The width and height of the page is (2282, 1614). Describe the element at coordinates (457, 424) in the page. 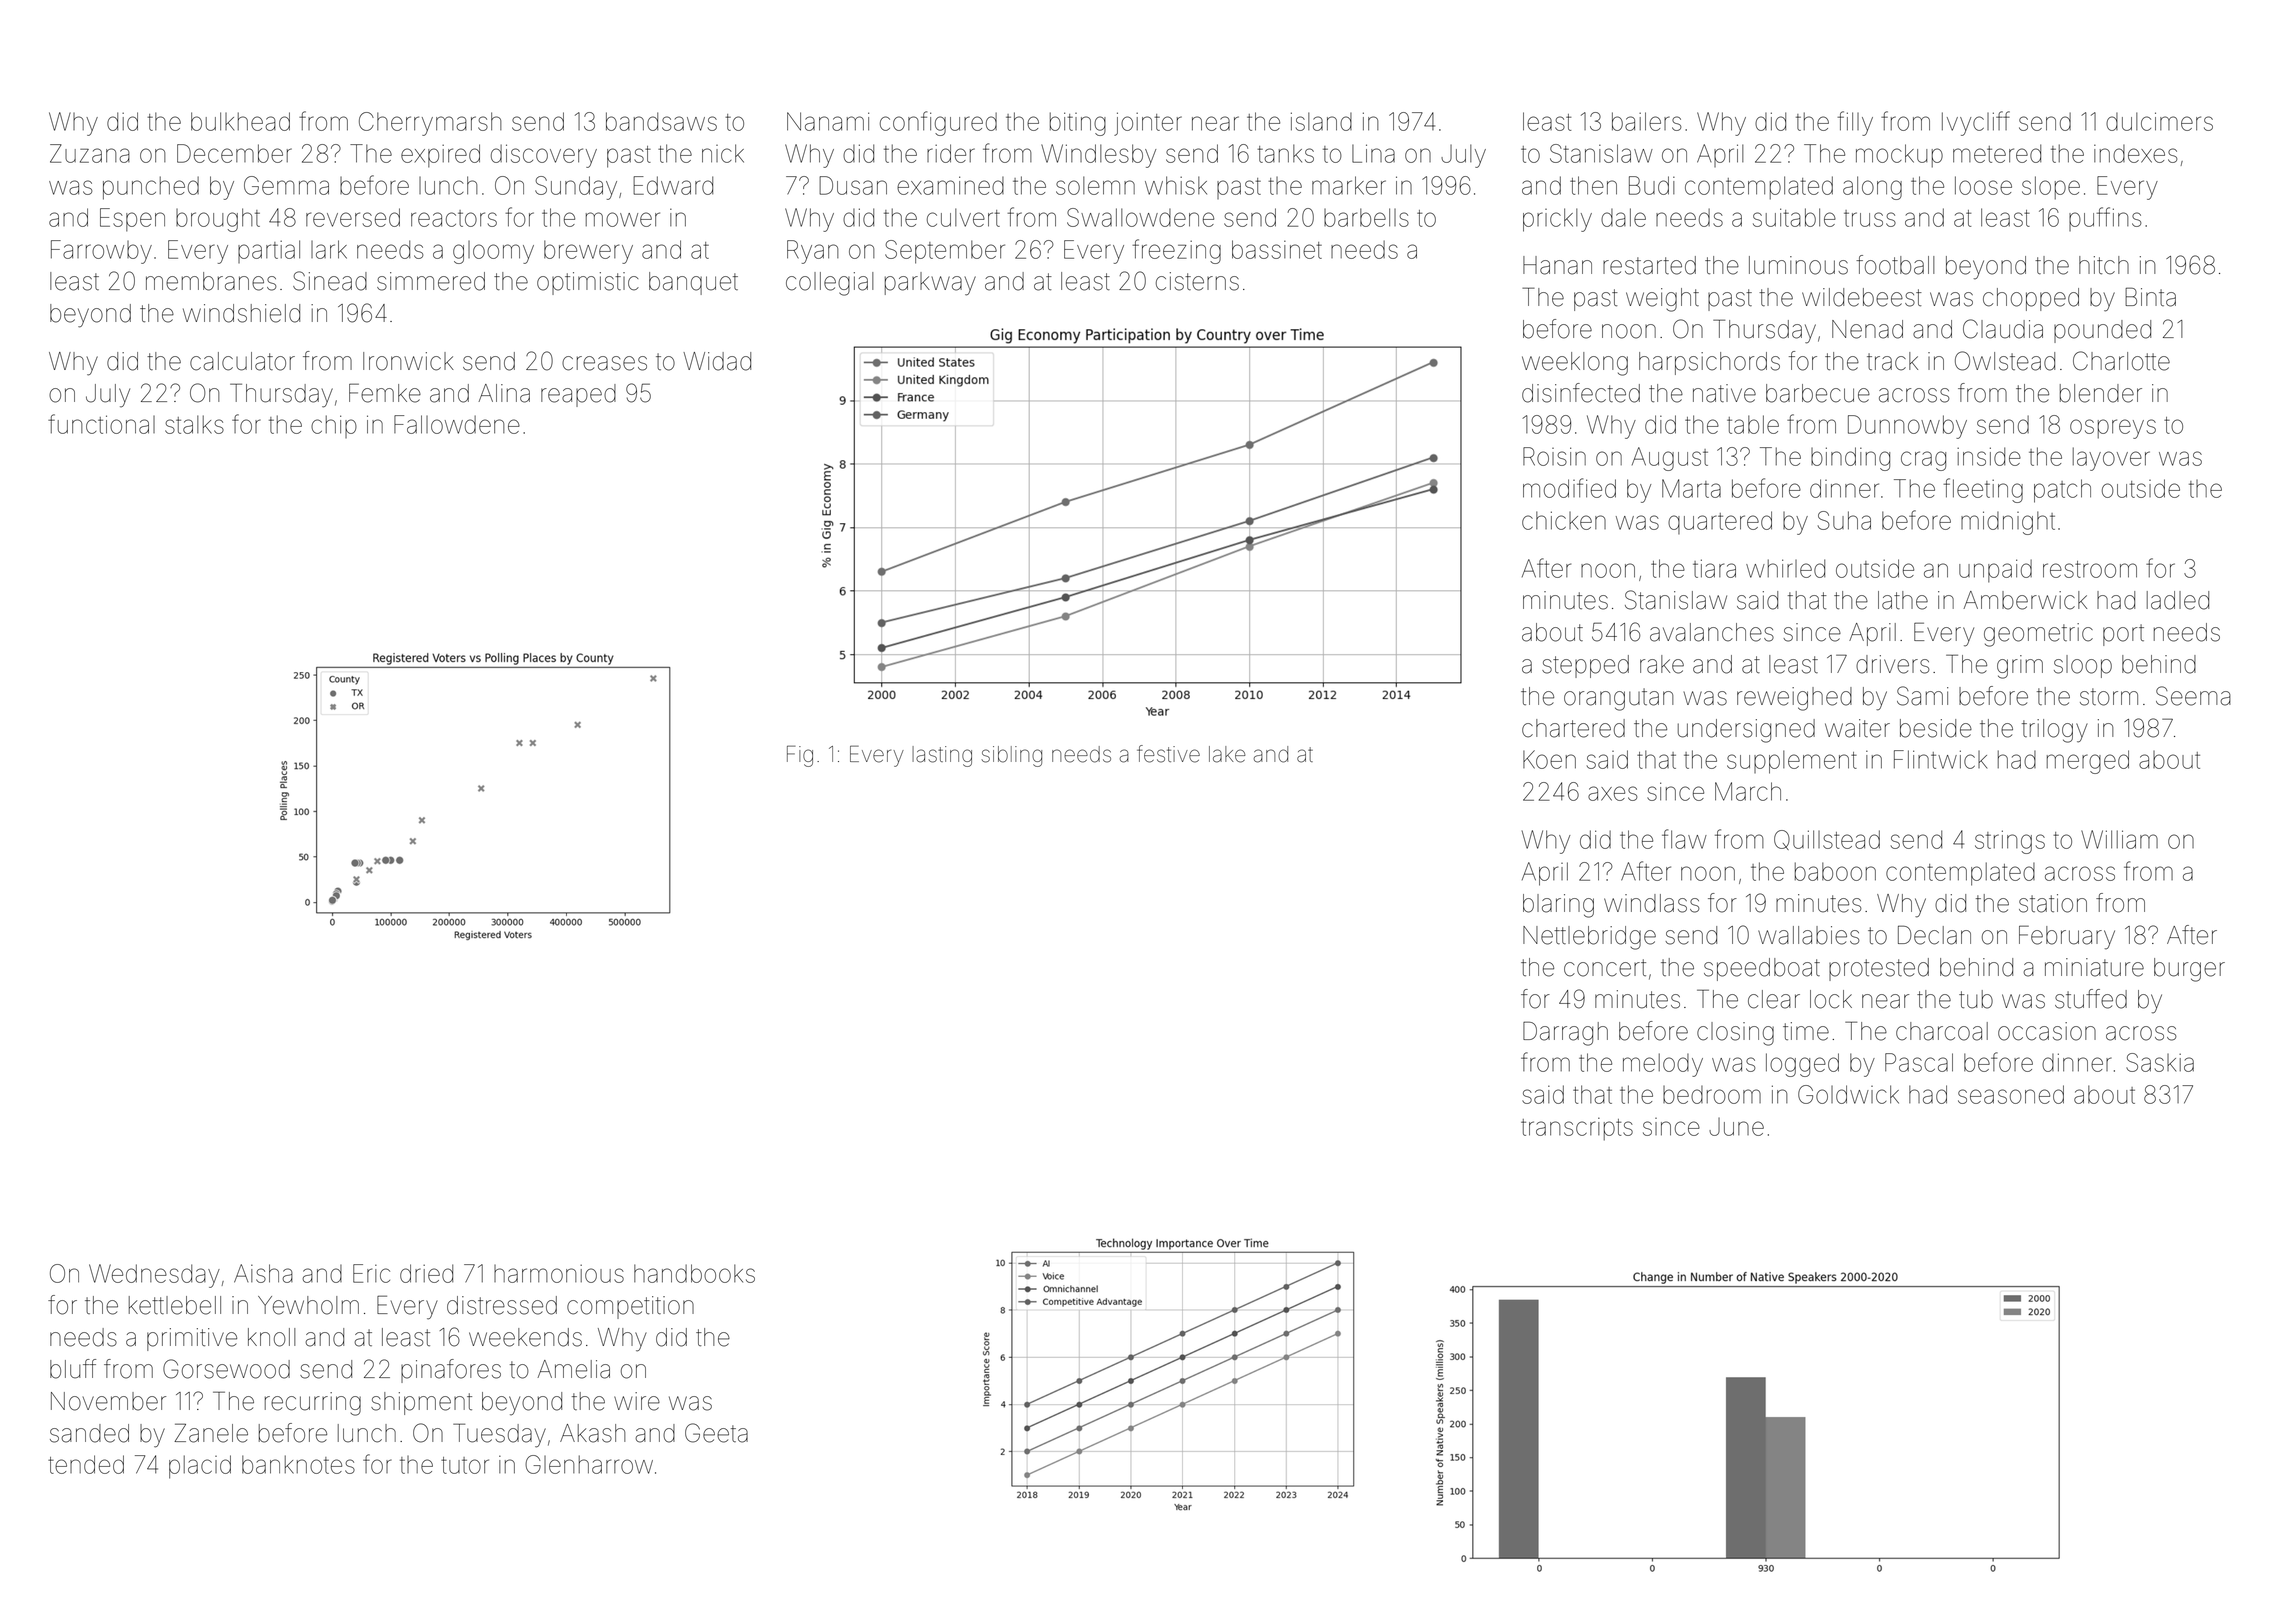

I see `Fallowdene` at that location.
